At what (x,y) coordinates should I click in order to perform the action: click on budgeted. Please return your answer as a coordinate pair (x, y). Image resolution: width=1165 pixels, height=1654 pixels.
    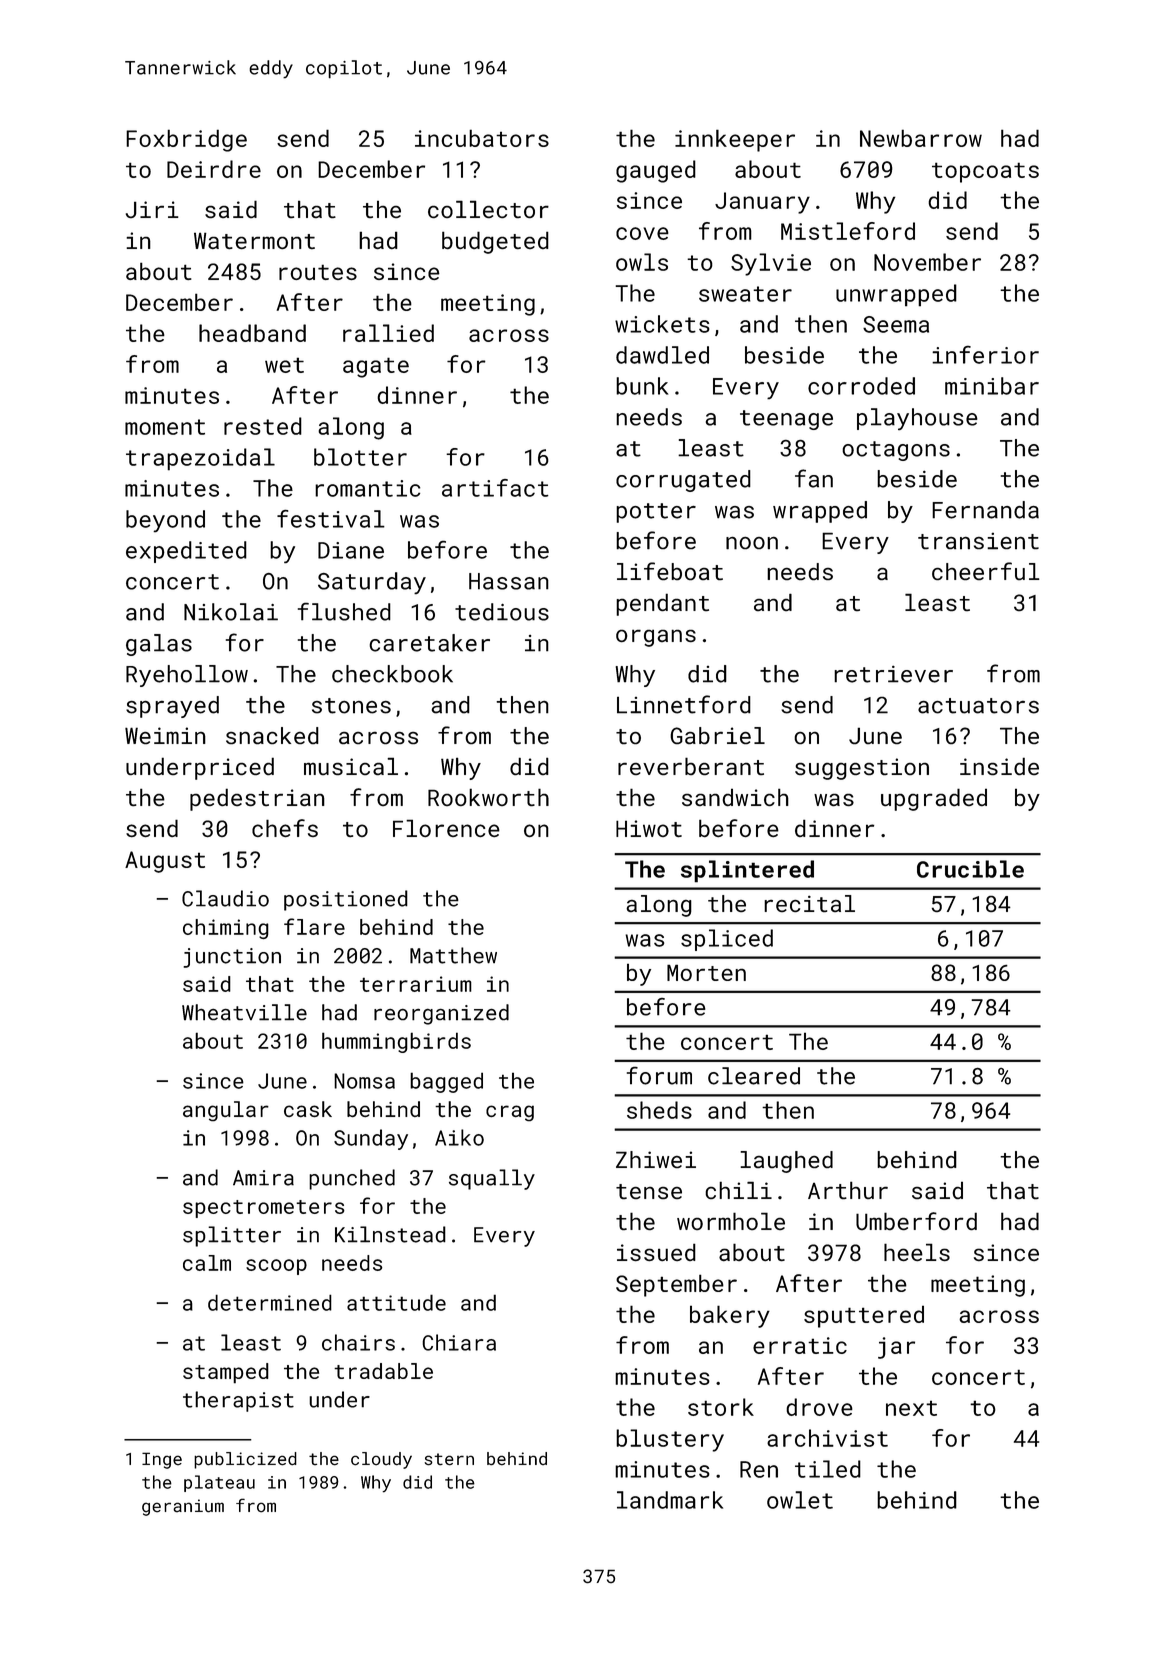
    Looking at the image, I should click on (495, 242).
